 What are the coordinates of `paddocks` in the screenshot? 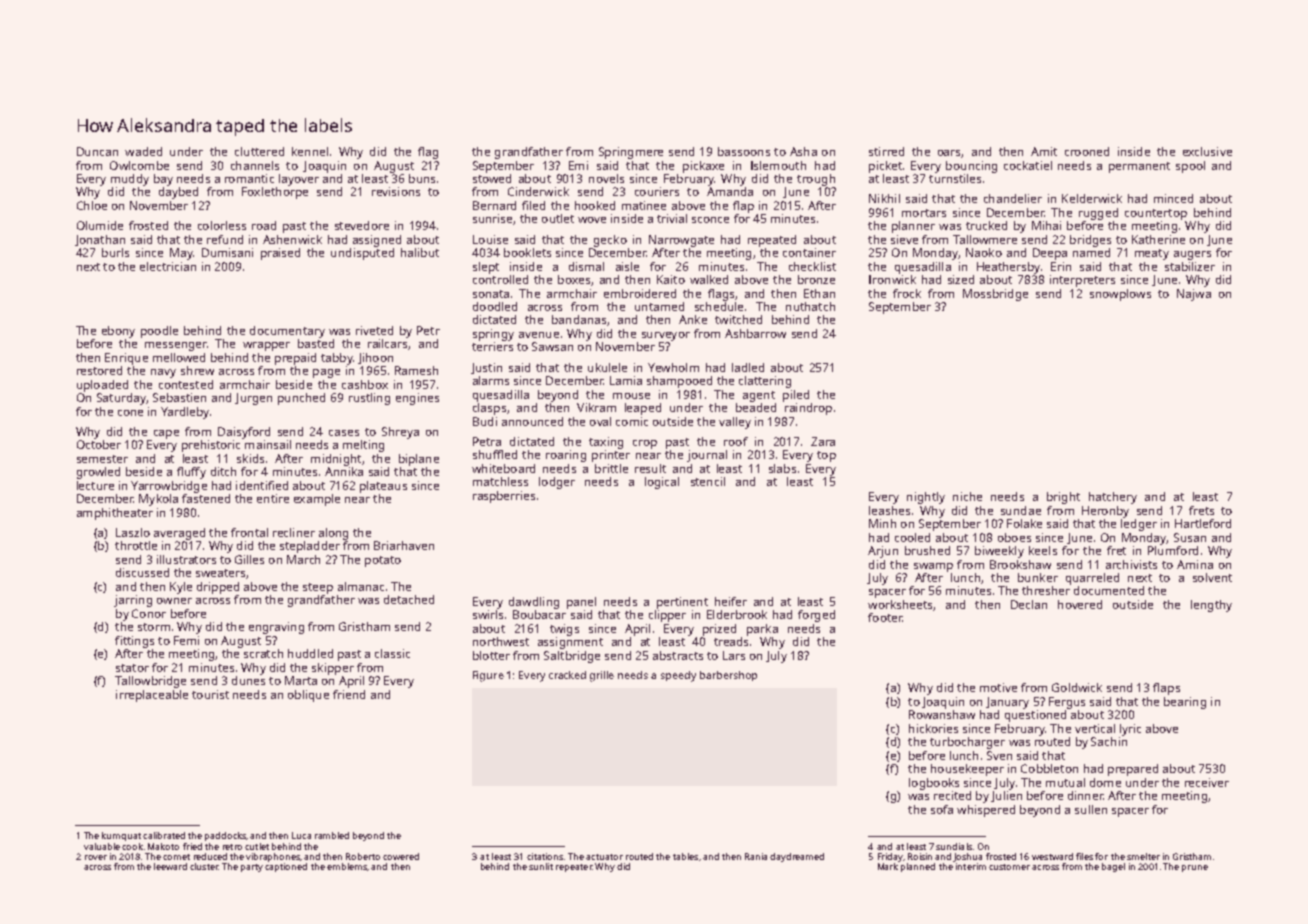 It's located at (225, 836).
